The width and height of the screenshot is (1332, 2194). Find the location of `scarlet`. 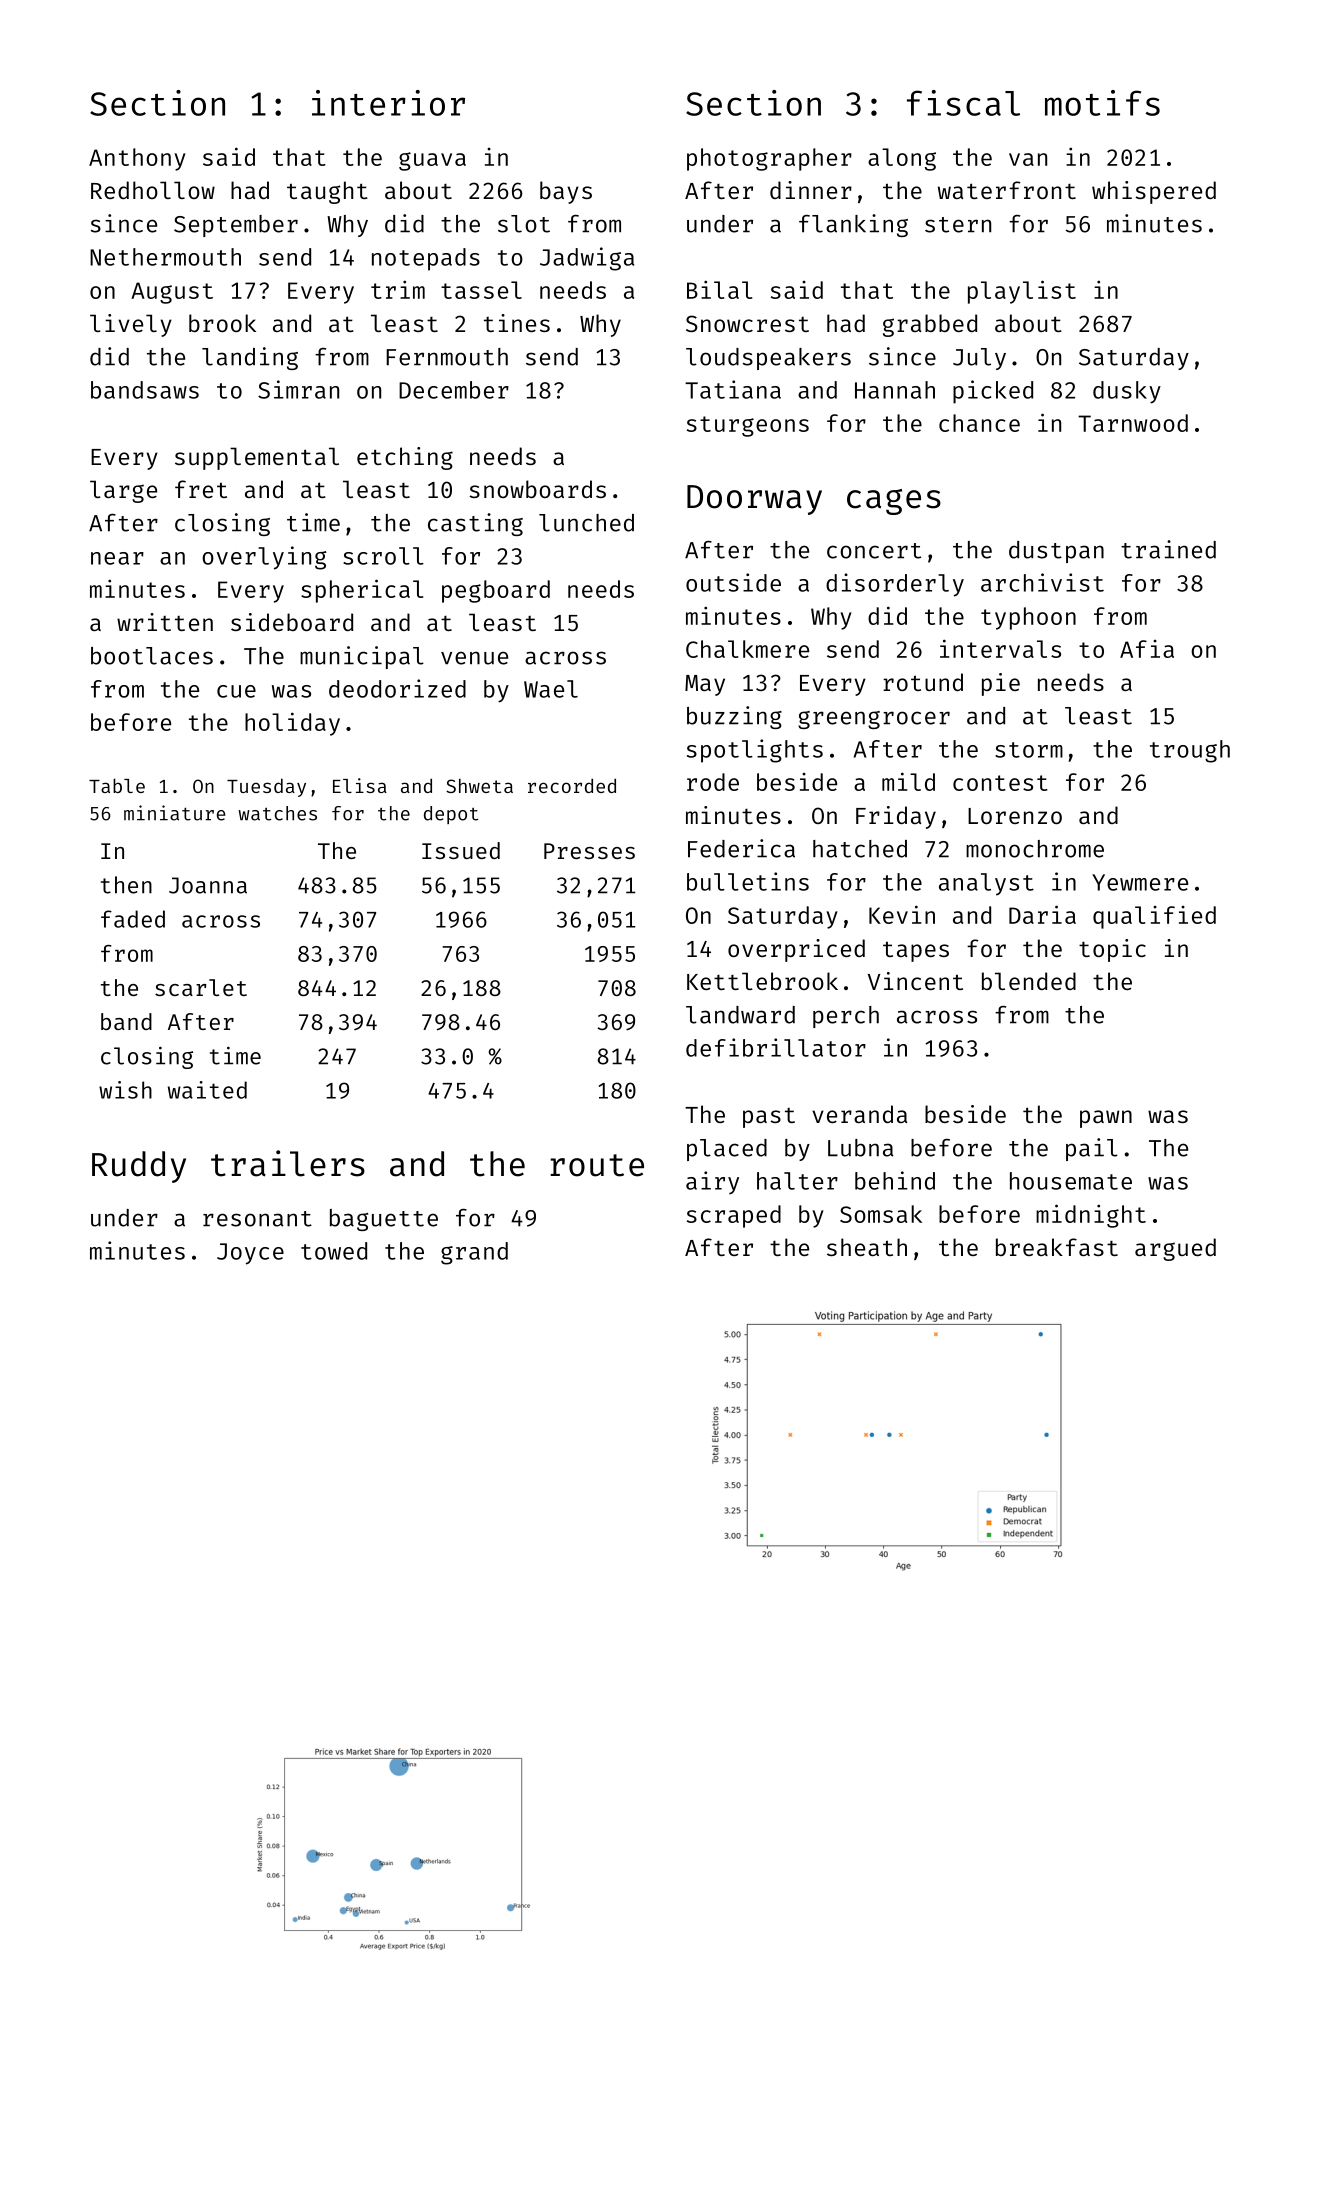

scarlet is located at coordinates (201, 987).
